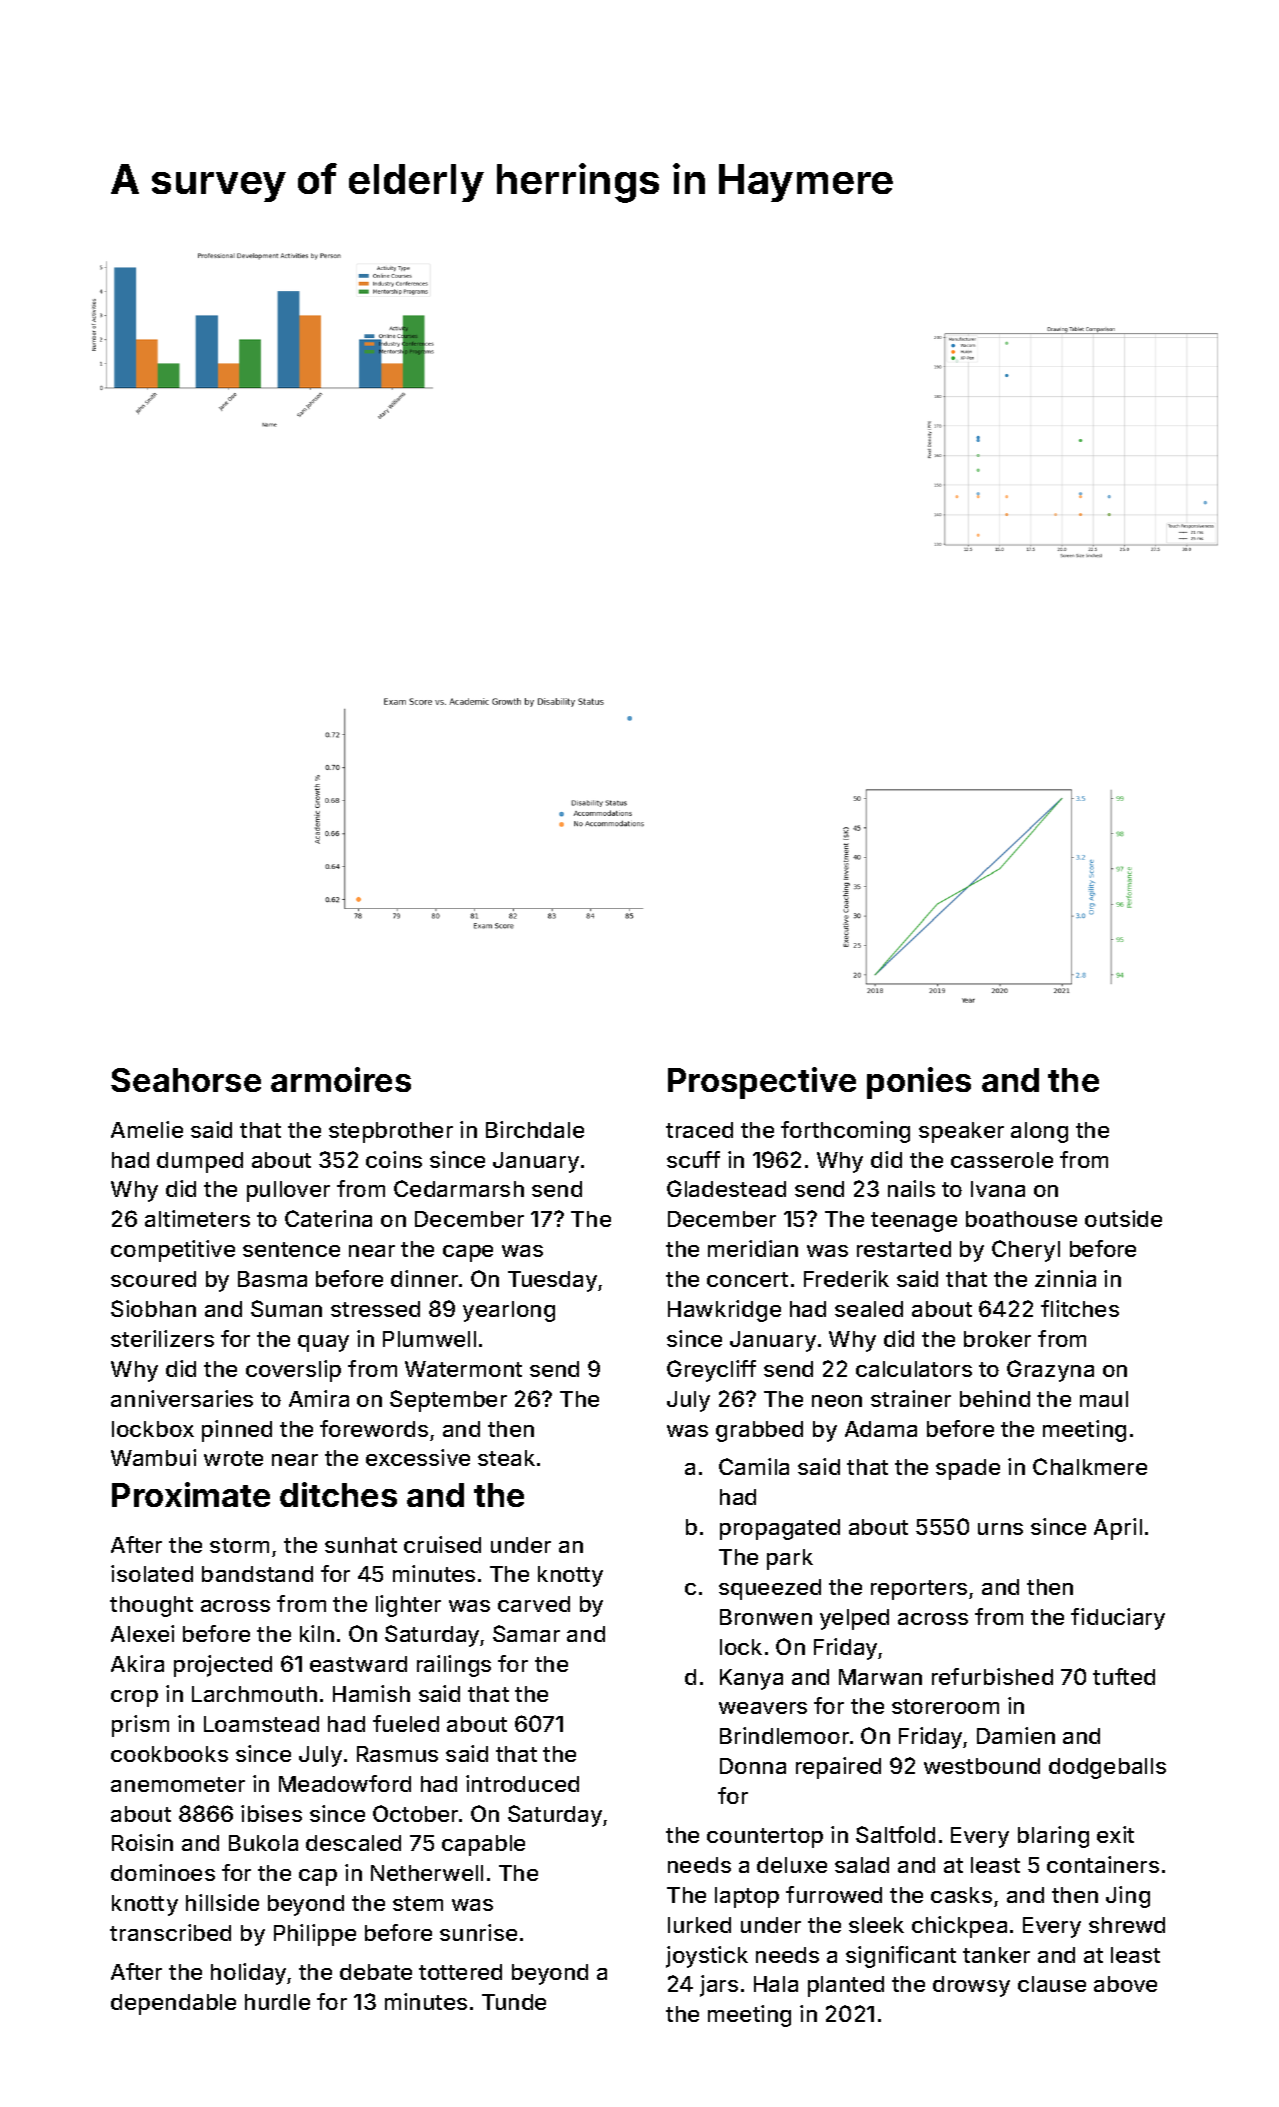  I want to click on Prospective, so click(762, 1083).
